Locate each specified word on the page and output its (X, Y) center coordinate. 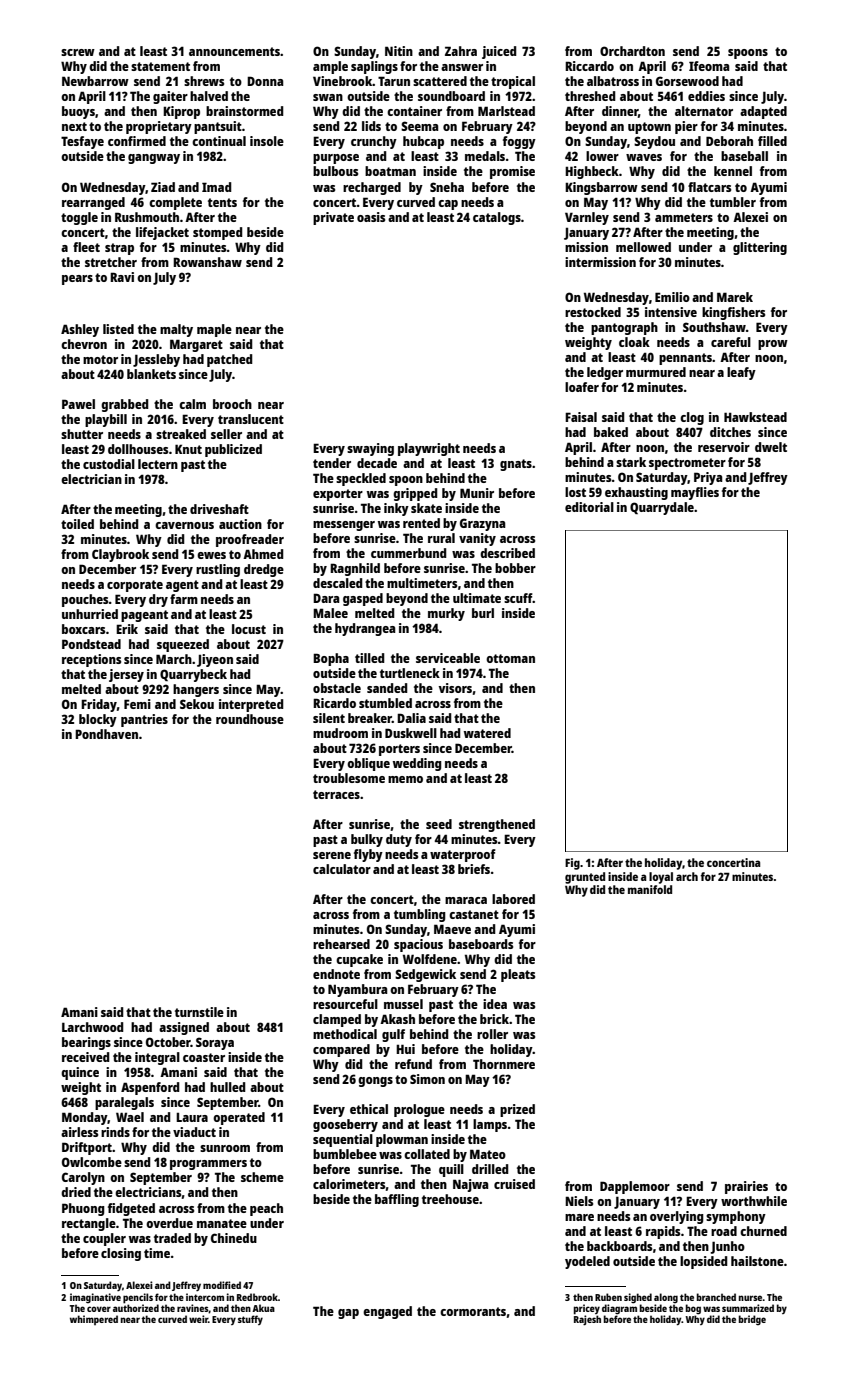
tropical (513, 82)
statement (160, 66)
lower (602, 156)
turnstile (199, 1012)
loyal (661, 878)
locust (249, 629)
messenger (344, 526)
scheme (262, 1177)
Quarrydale (662, 508)
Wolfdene (430, 959)
